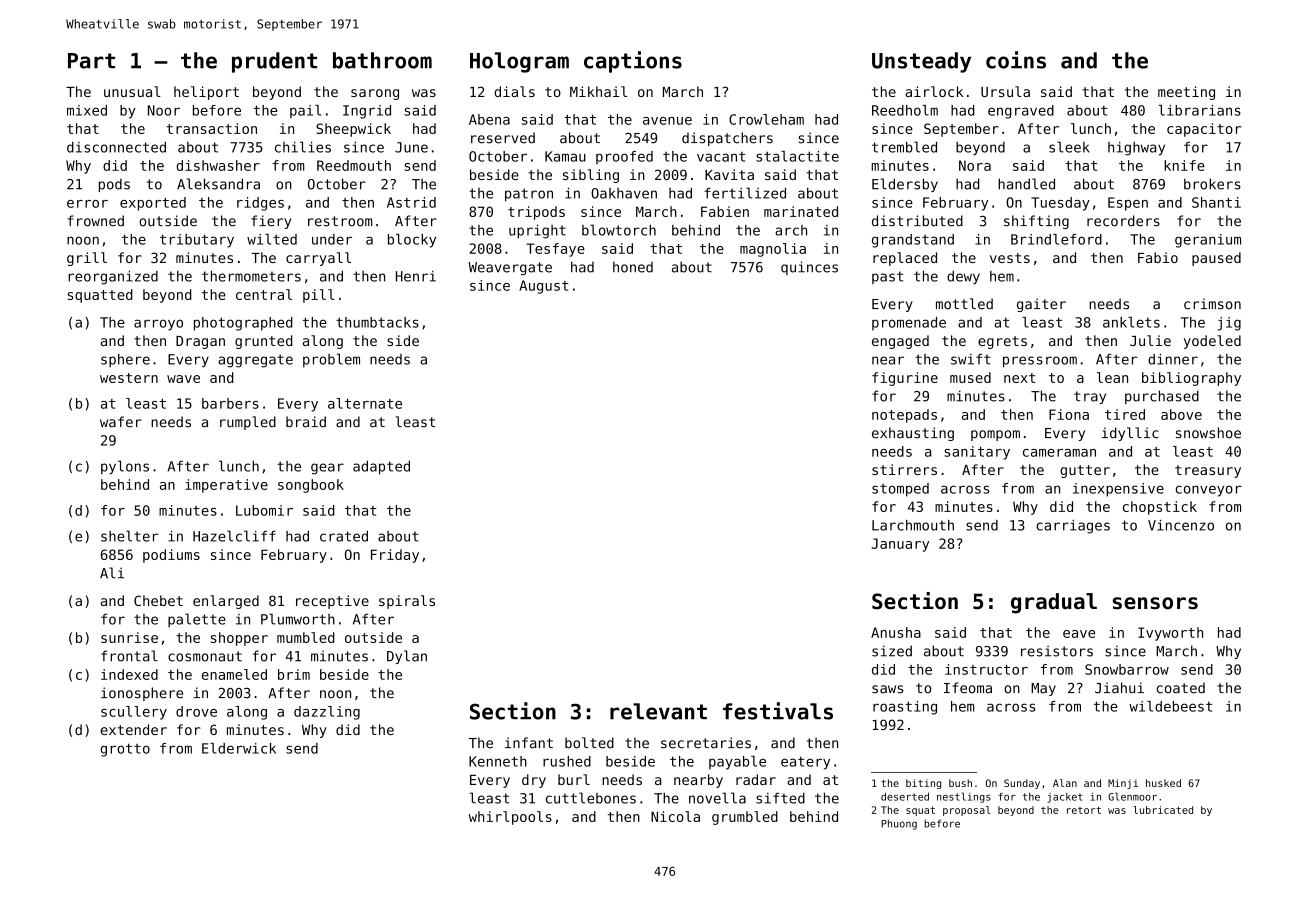 This screenshot has width=1308, height=924. I want to click on stomped, so click(900, 490).
